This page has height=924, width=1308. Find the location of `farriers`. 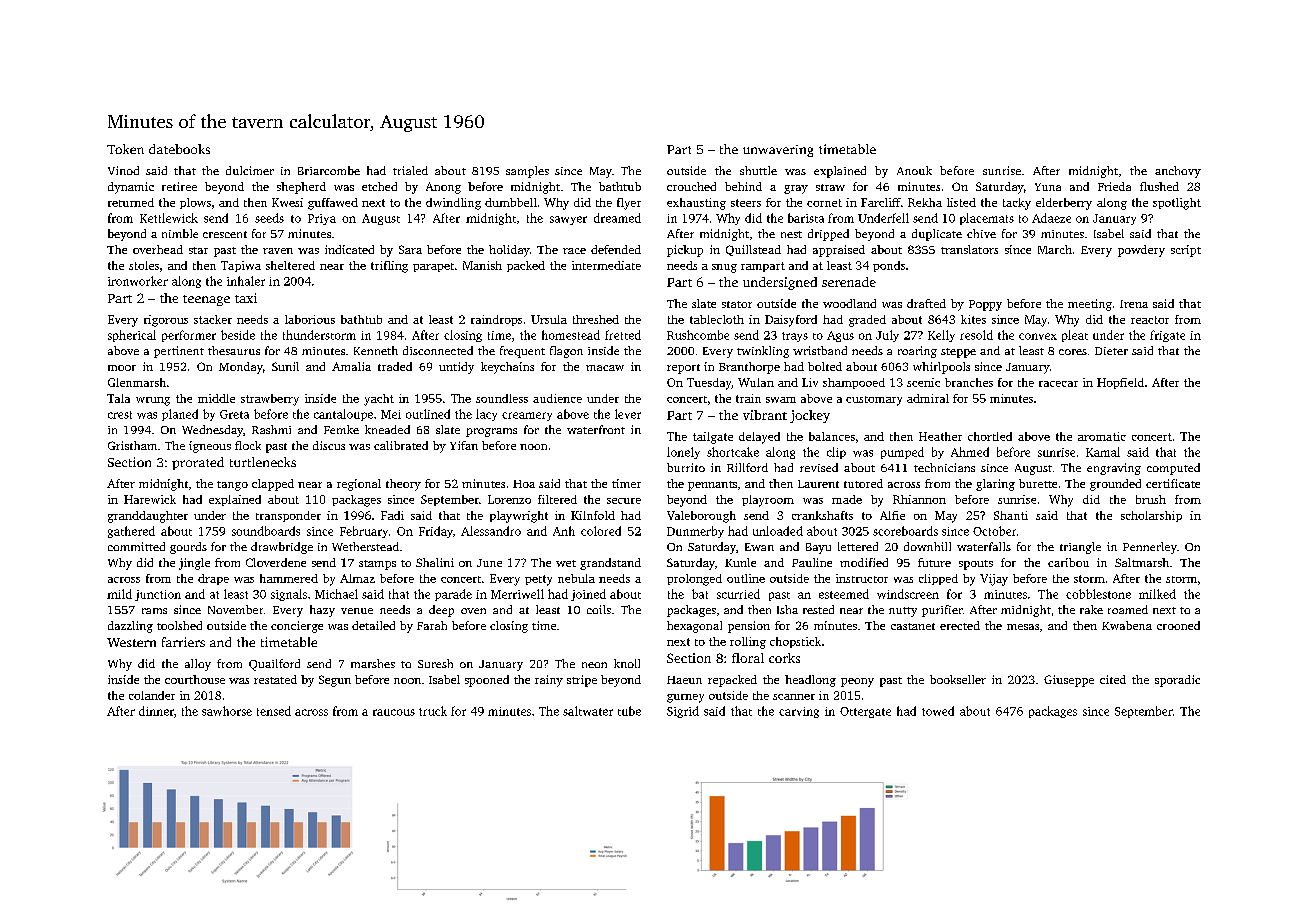

farriers is located at coordinates (183, 642).
